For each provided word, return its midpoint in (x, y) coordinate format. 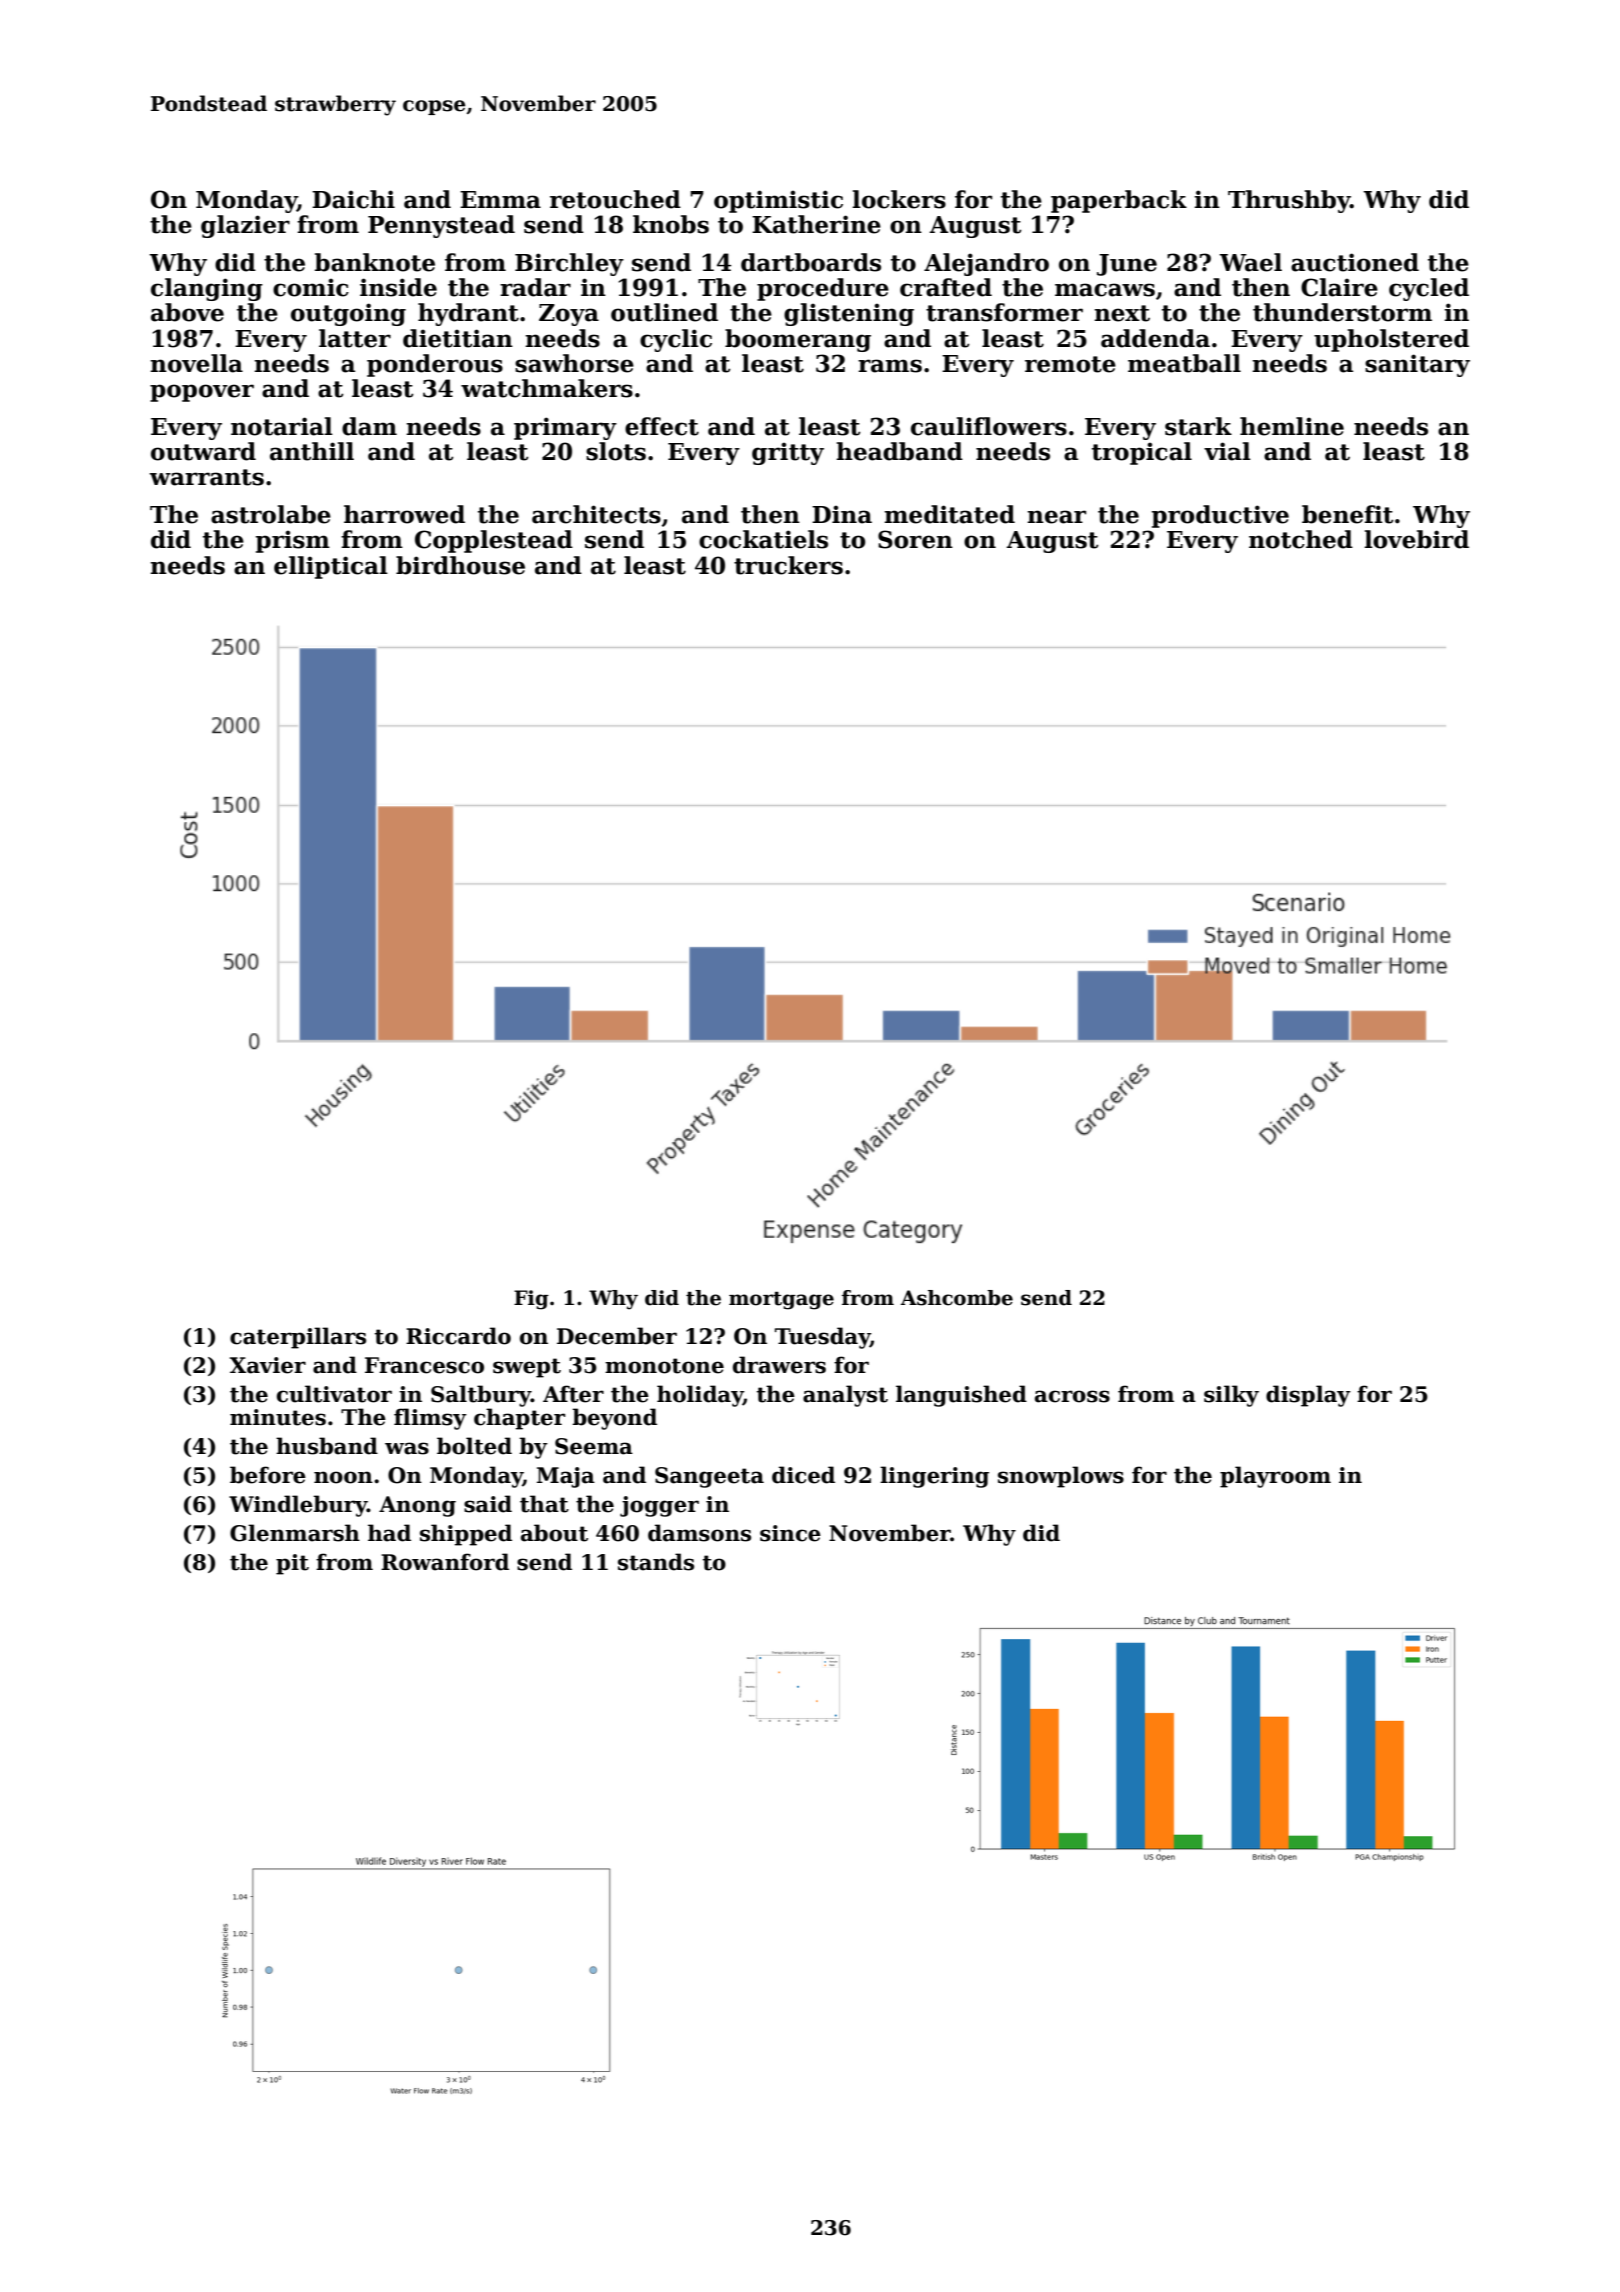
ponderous (435, 365)
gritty (788, 453)
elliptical (331, 567)
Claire (1339, 287)
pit (292, 1564)
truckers (788, 565)
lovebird (1416, 539)
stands (656, 1562)
